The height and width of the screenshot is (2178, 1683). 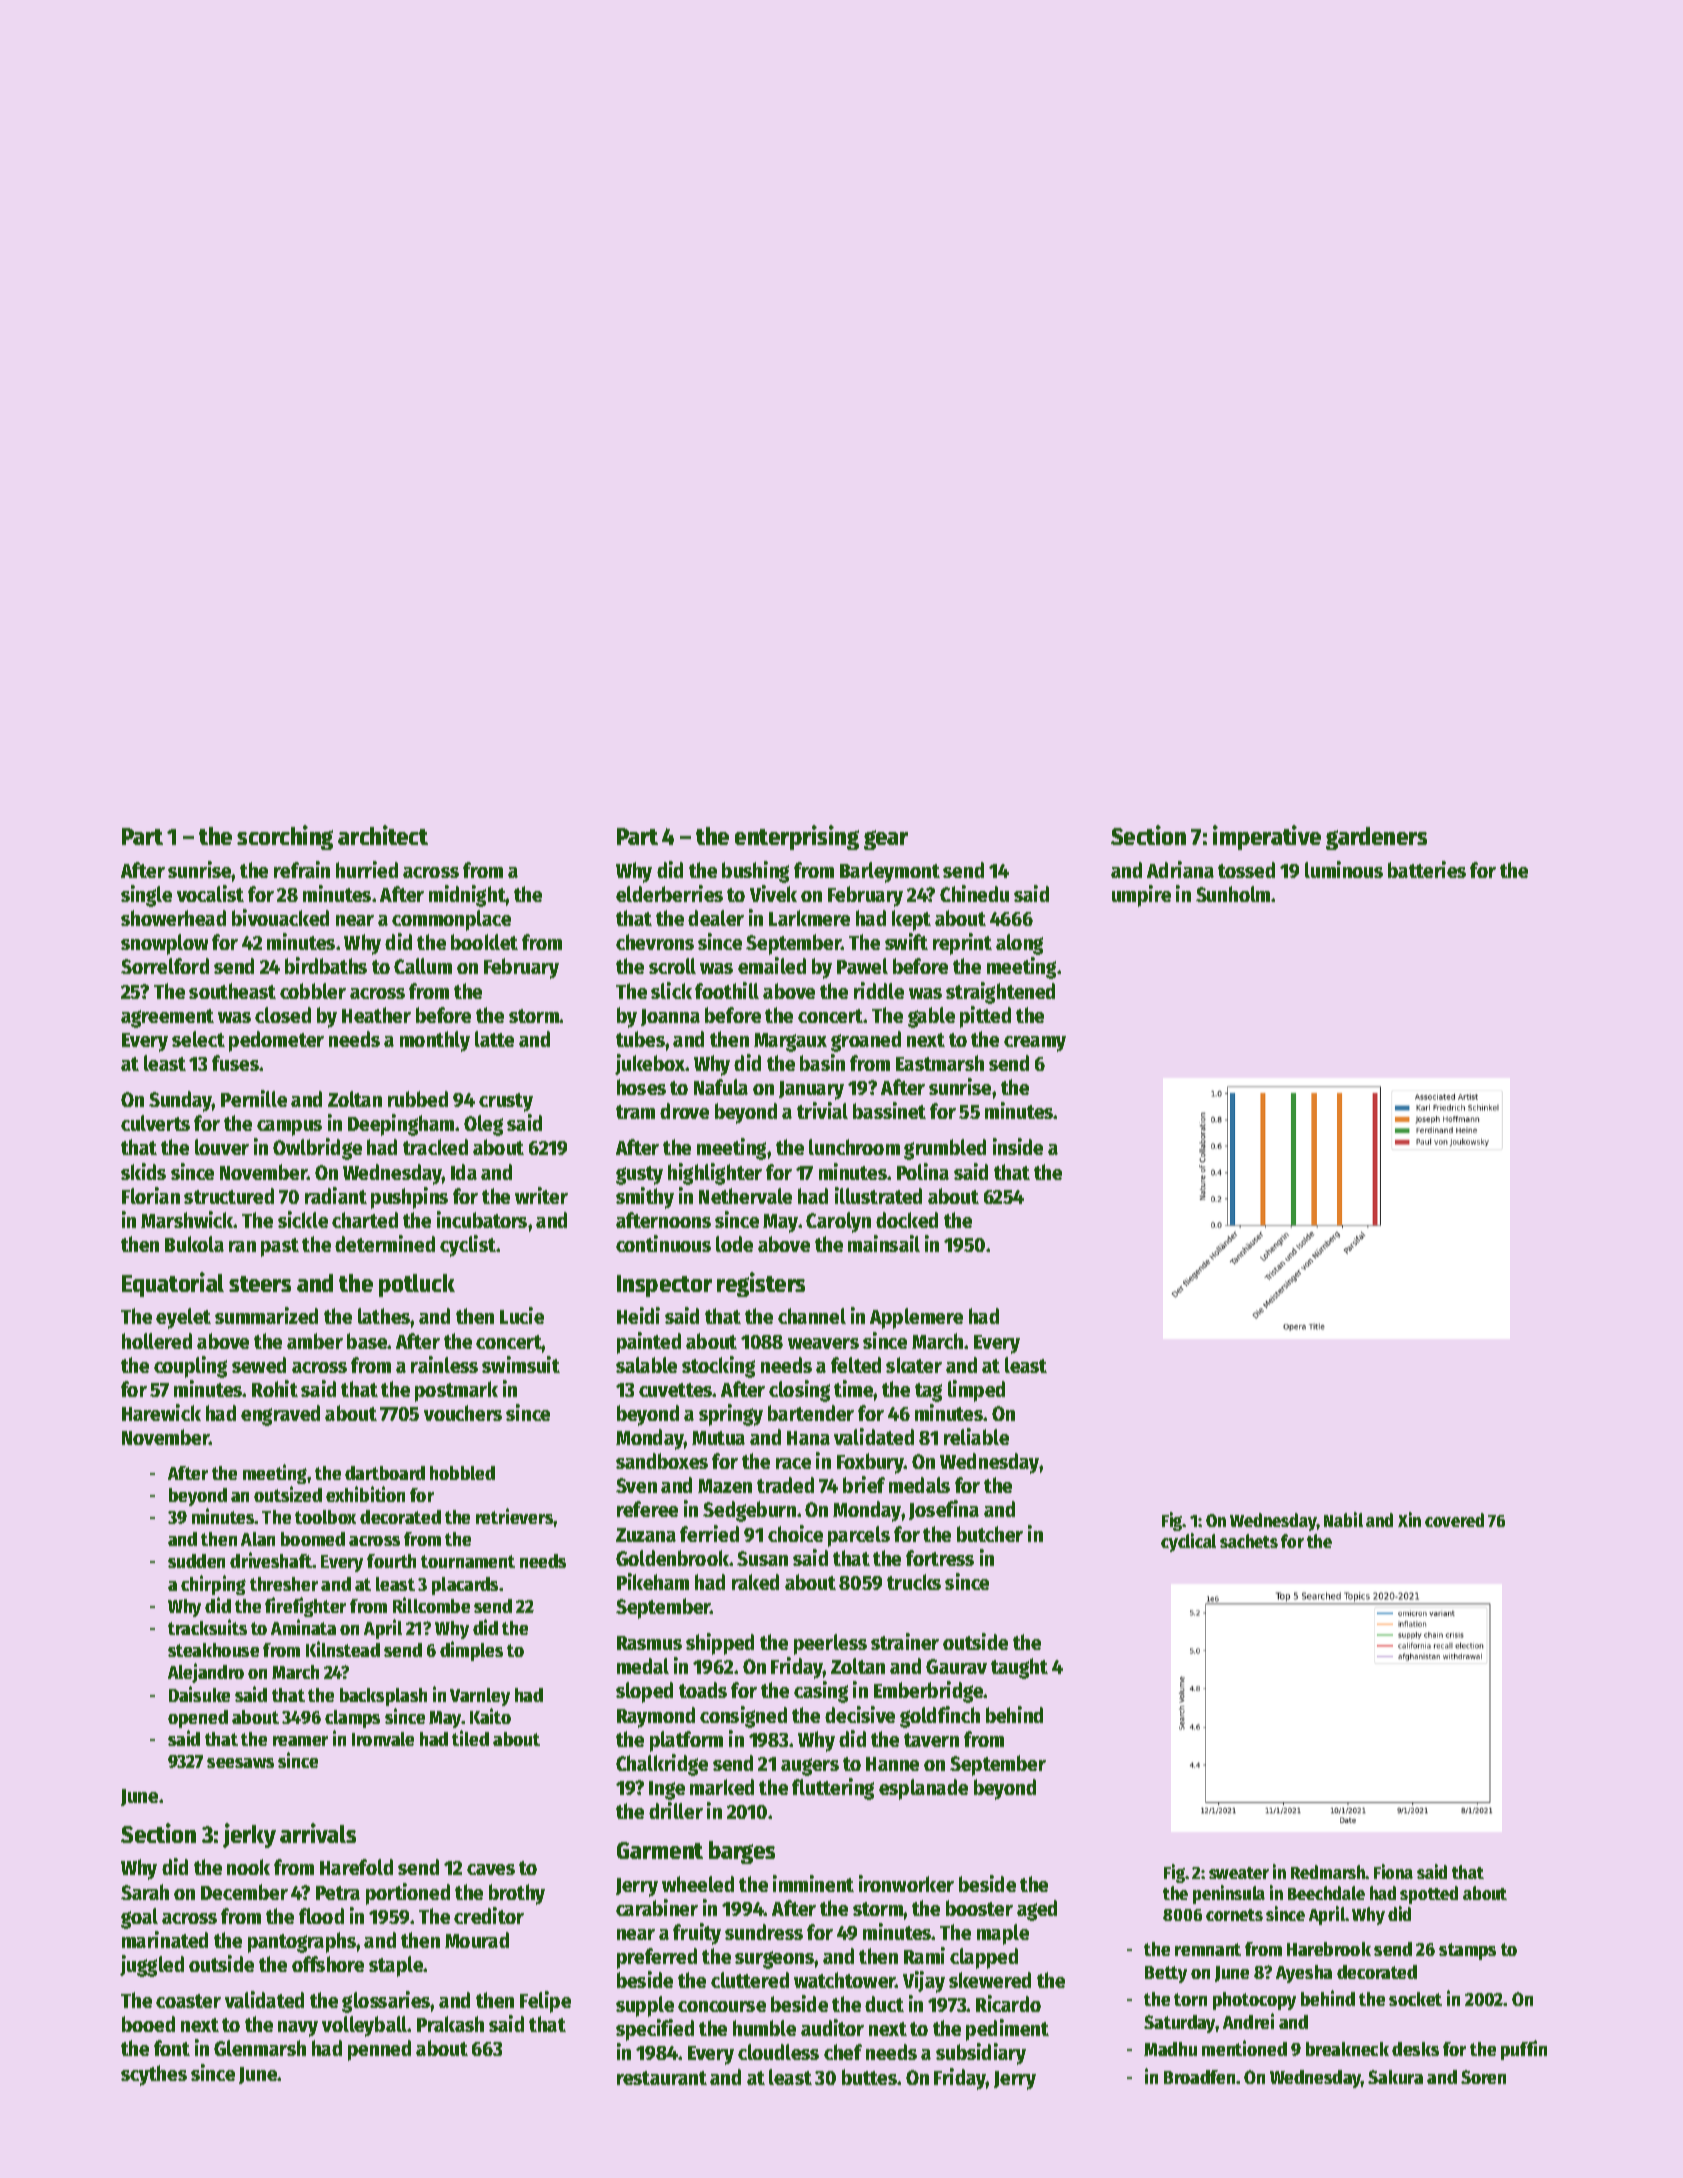 What do you see at coordinates (755, 1582) in the screenshot?
I see `raked` at bounding box center [755, 1582].
